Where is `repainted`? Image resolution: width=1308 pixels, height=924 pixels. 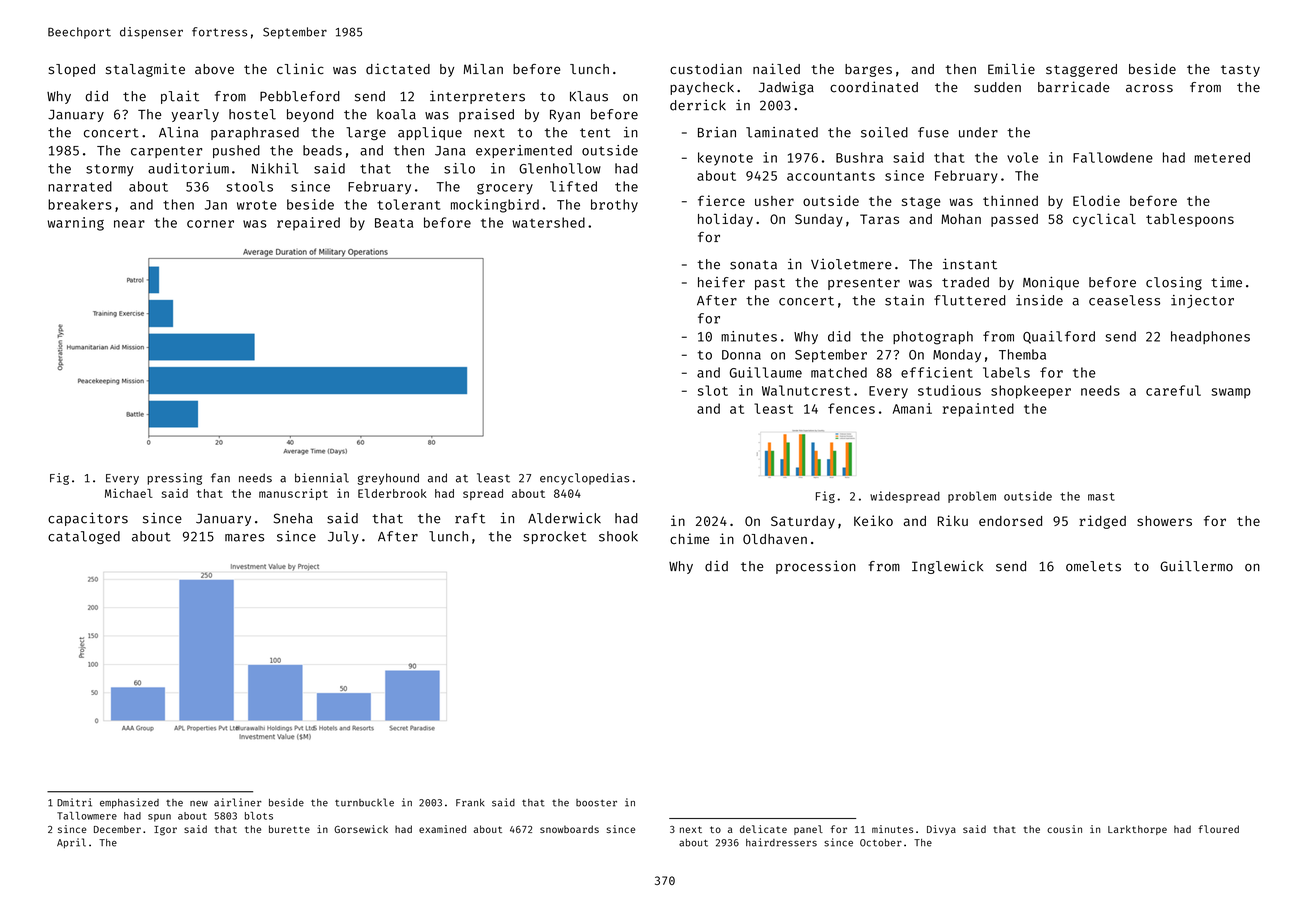
repainted is located at coordinates (978, 410).
